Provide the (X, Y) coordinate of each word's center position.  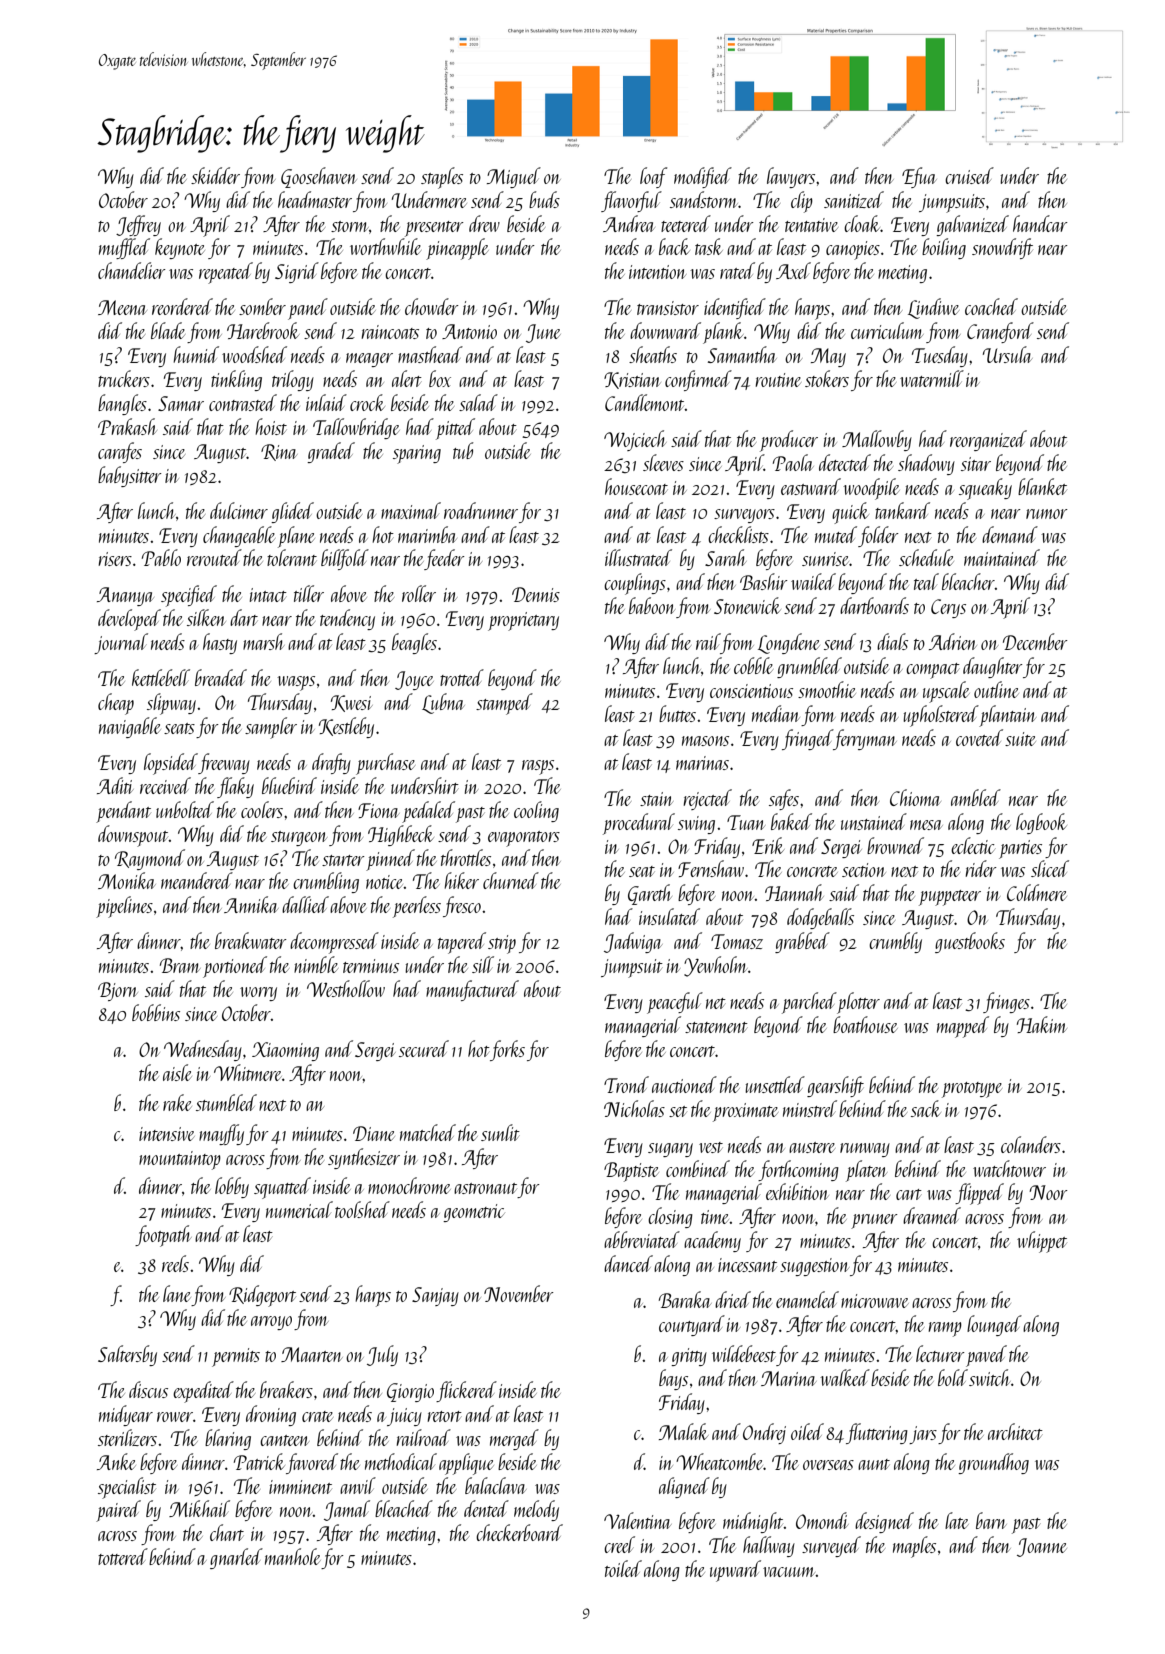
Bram (180, 965)
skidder (215, 175)
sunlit (500, 1132)
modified (703, 177)
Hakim (1042, 1024)
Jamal (347, 1510)
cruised (969, 175)
